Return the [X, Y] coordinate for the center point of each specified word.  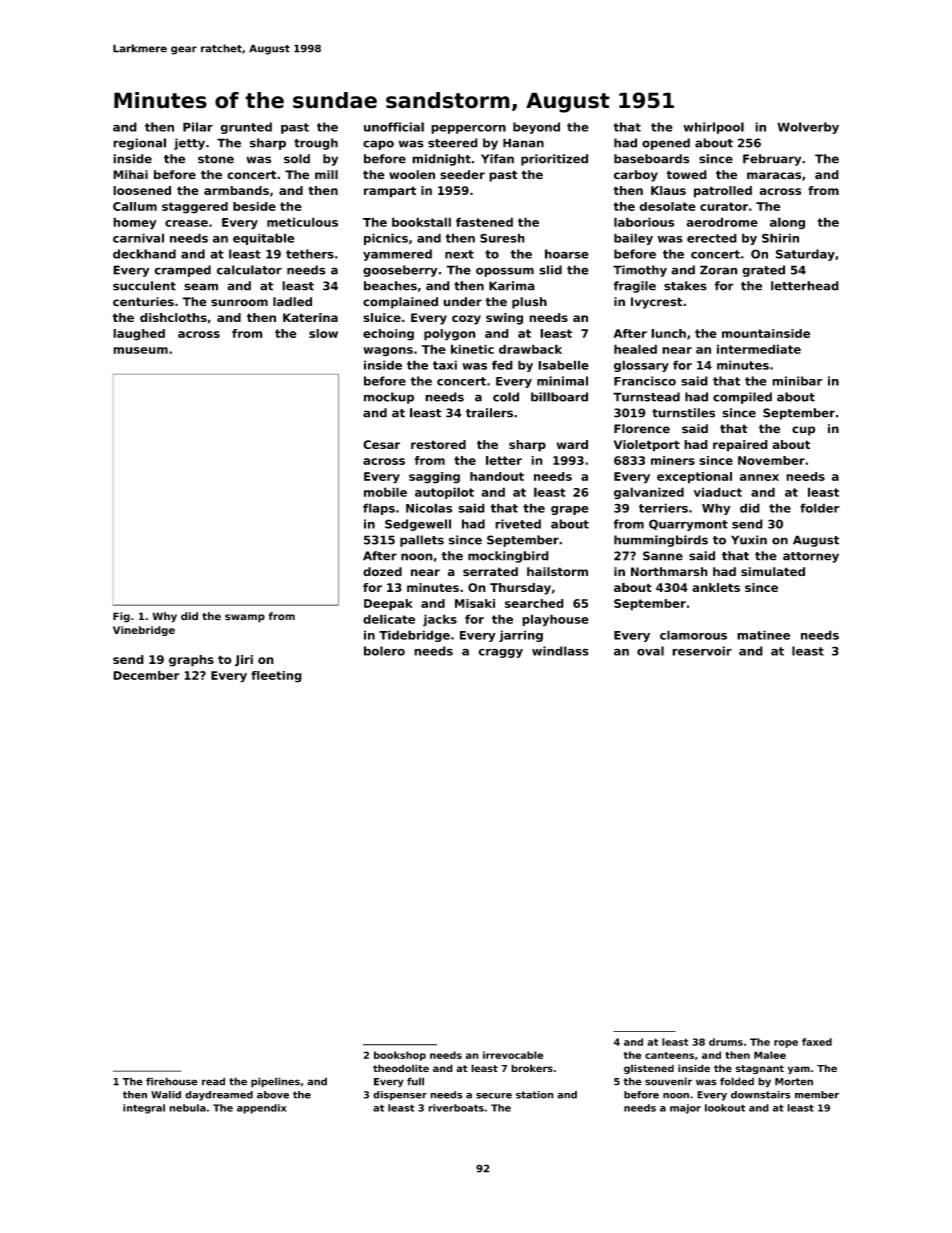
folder [820, 508]
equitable [264, 239]
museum [140, 350]
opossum [505, 272]
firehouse [172, 1081]
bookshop [400, 1056]
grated [763, 271]
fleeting [276, 677]
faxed [817, 1042]
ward [572, 444]
